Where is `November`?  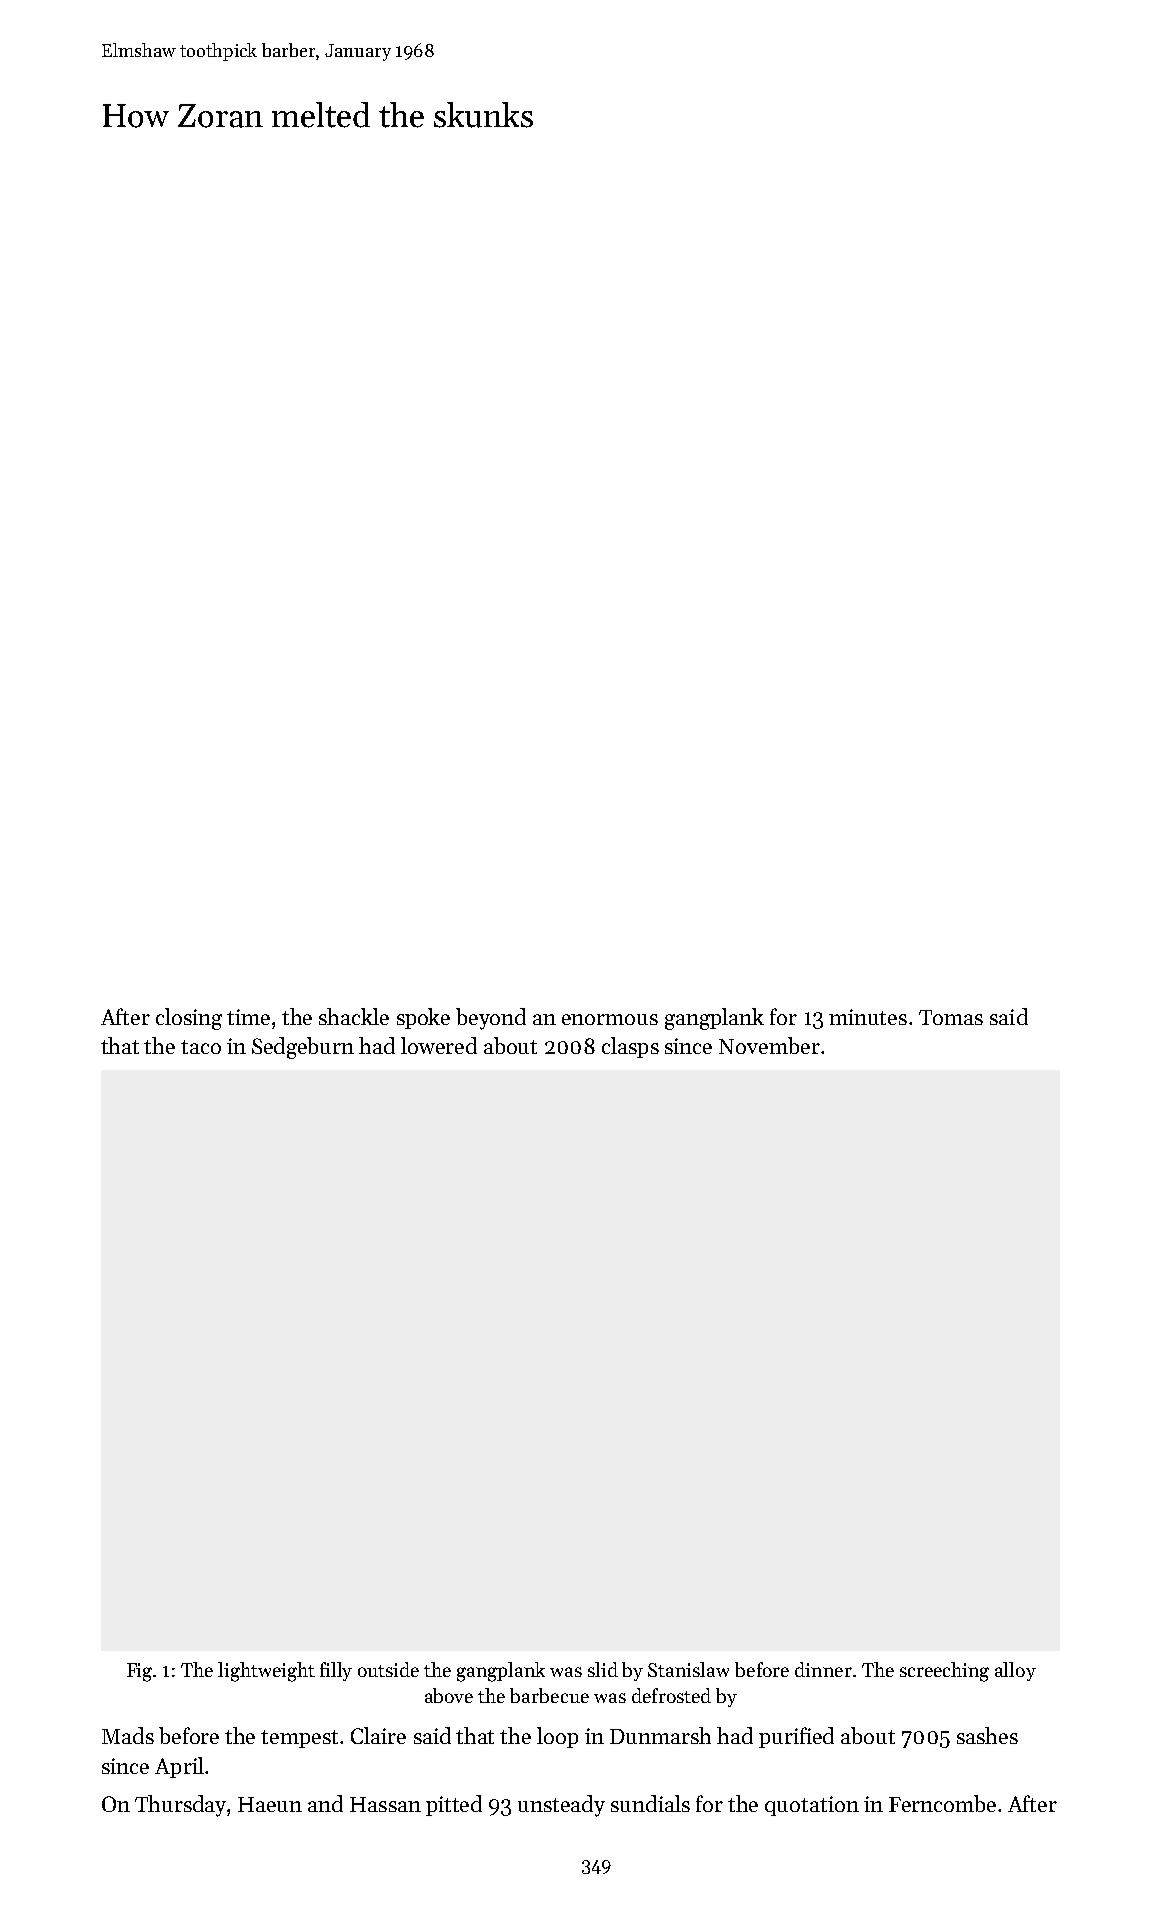
November is located at coordinates (769, 1045).
